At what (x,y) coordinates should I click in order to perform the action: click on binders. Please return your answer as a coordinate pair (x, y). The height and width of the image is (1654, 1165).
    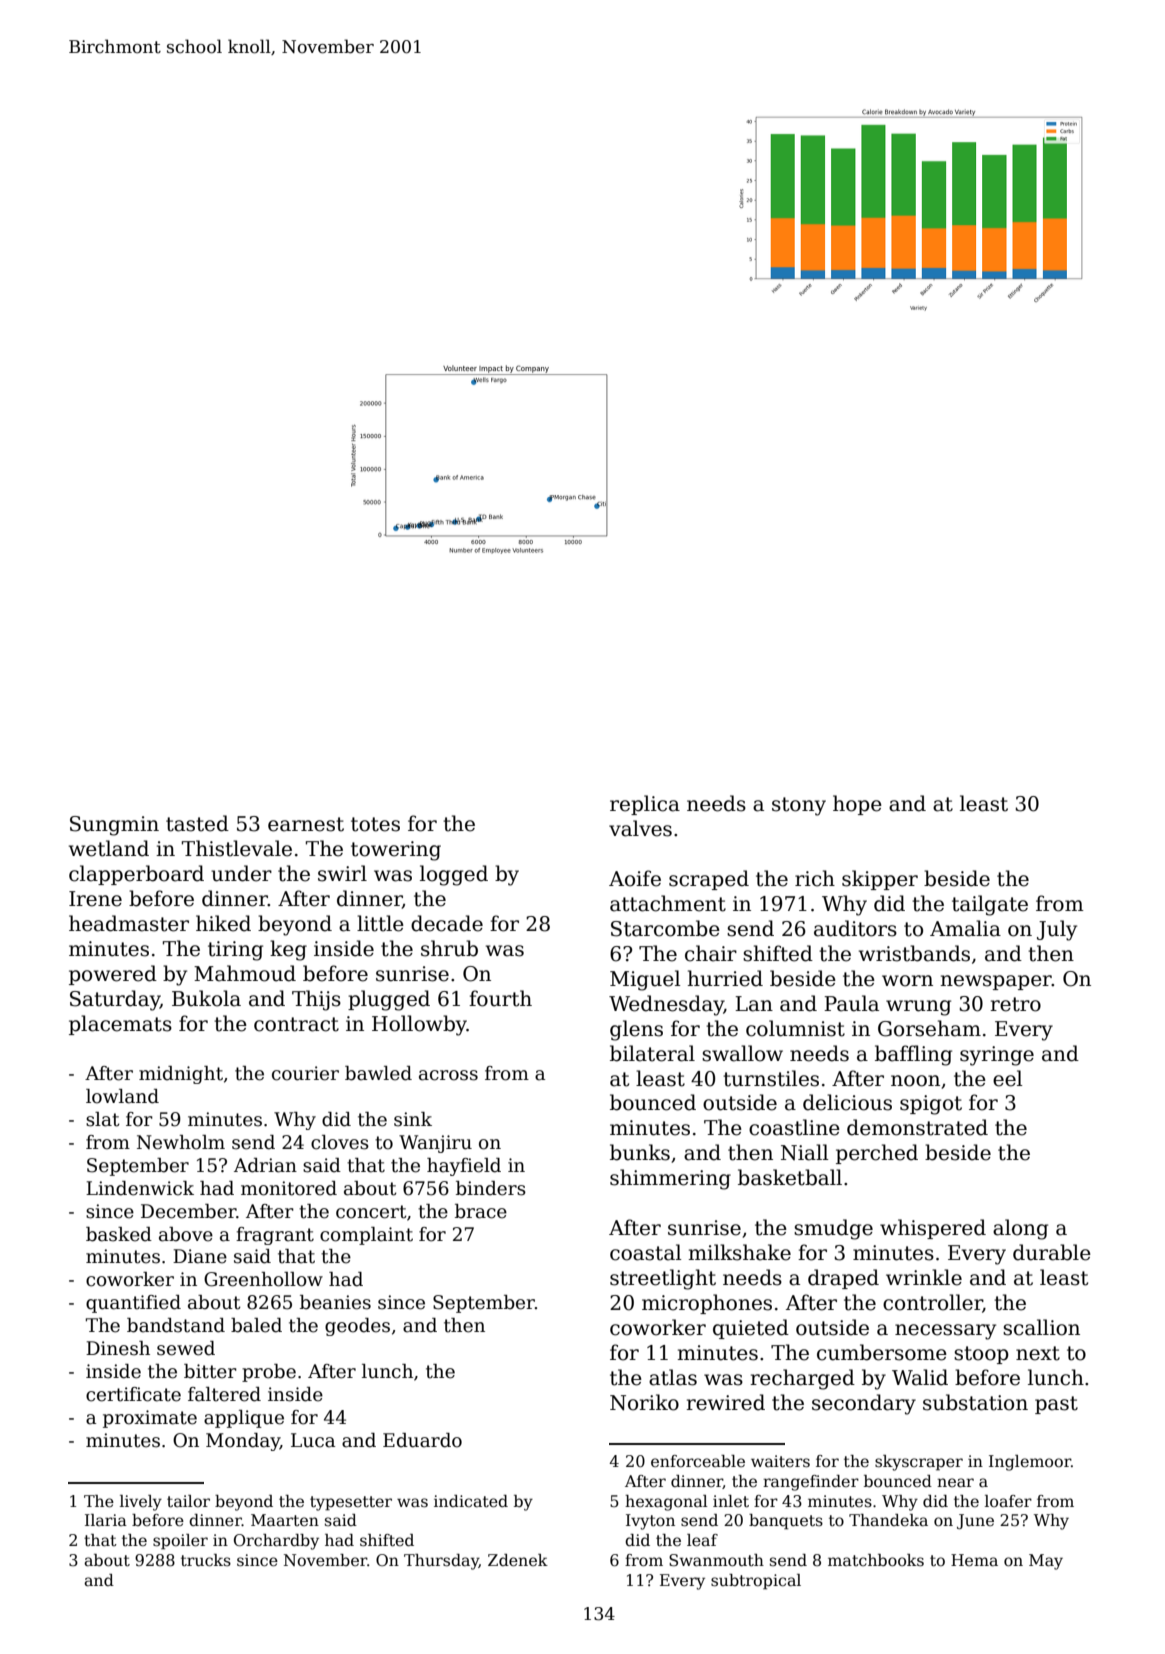
    Looking at the image, I should click on (491, 1188).
